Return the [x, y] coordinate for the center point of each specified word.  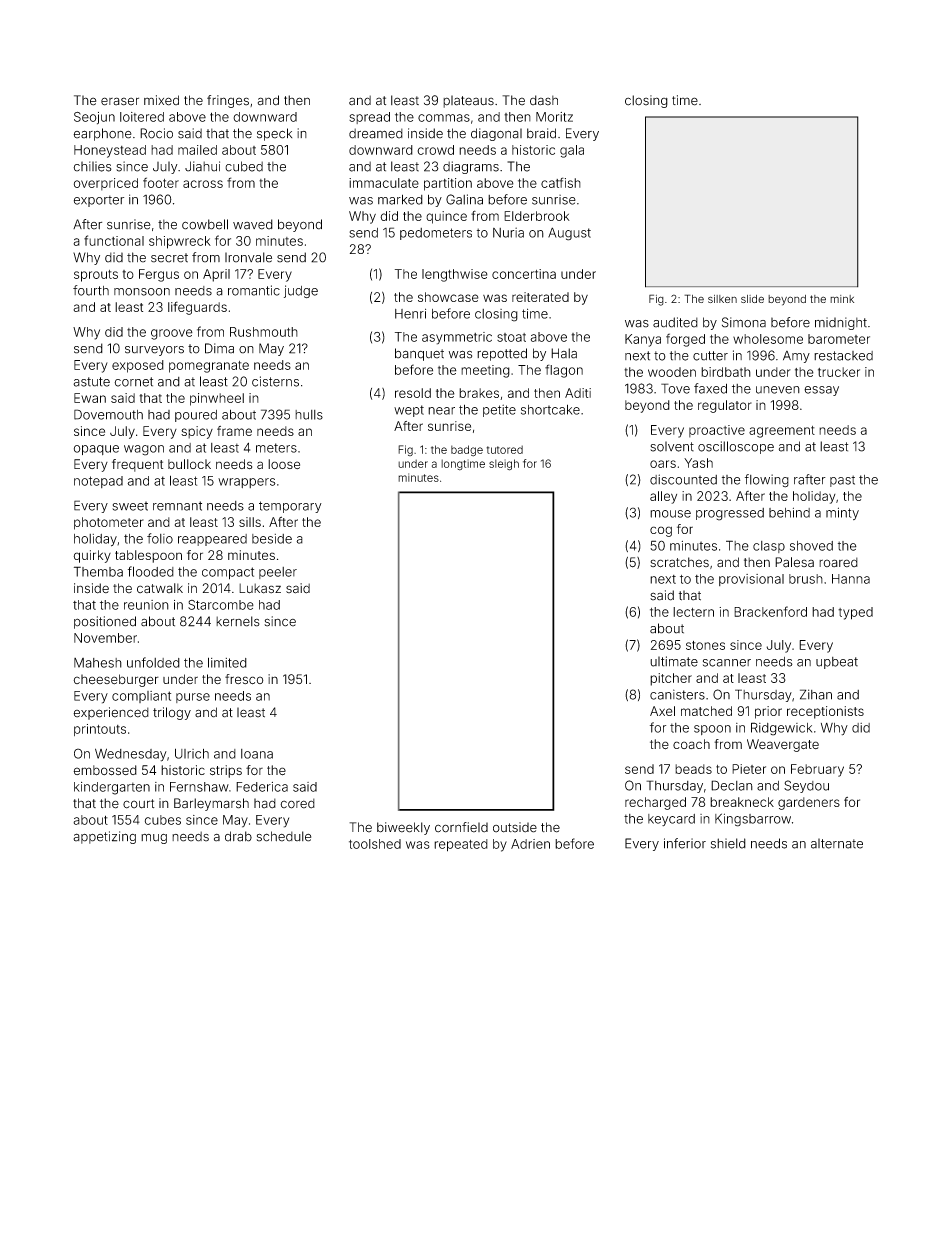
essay [821, 391]
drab [238, 836]
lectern [693, 612]
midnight [841, 323]
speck [274, 134]
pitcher [671, 679]
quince [446, 217]
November [105, 638]
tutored [504, 449]
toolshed [375, 844]
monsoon [142, 292]
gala [572, 151]
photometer [109, 523]
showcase [448, 297]
